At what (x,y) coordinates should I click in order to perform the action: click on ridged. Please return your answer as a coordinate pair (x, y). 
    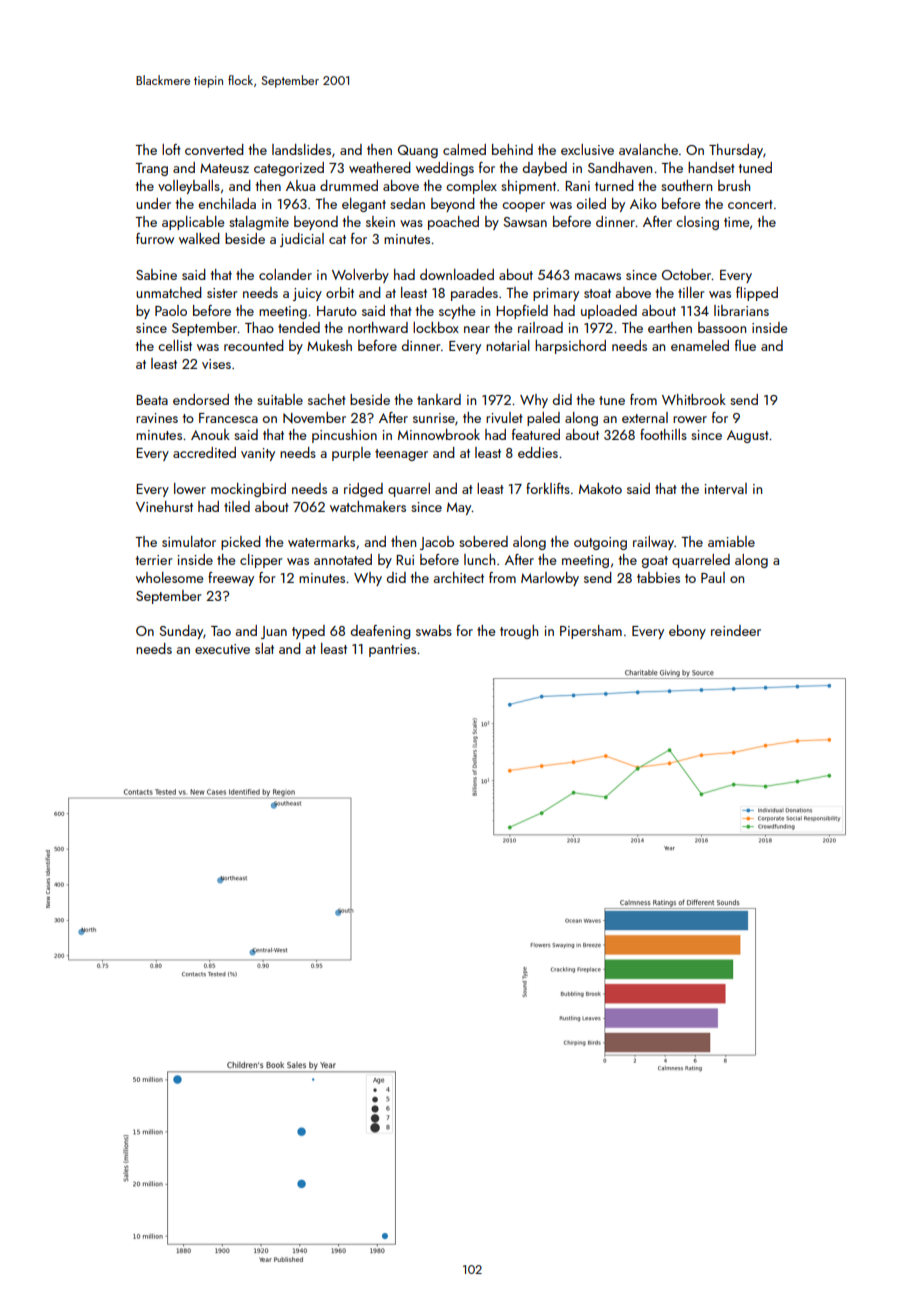
    Looking at the image, I should click on (363, 490).
